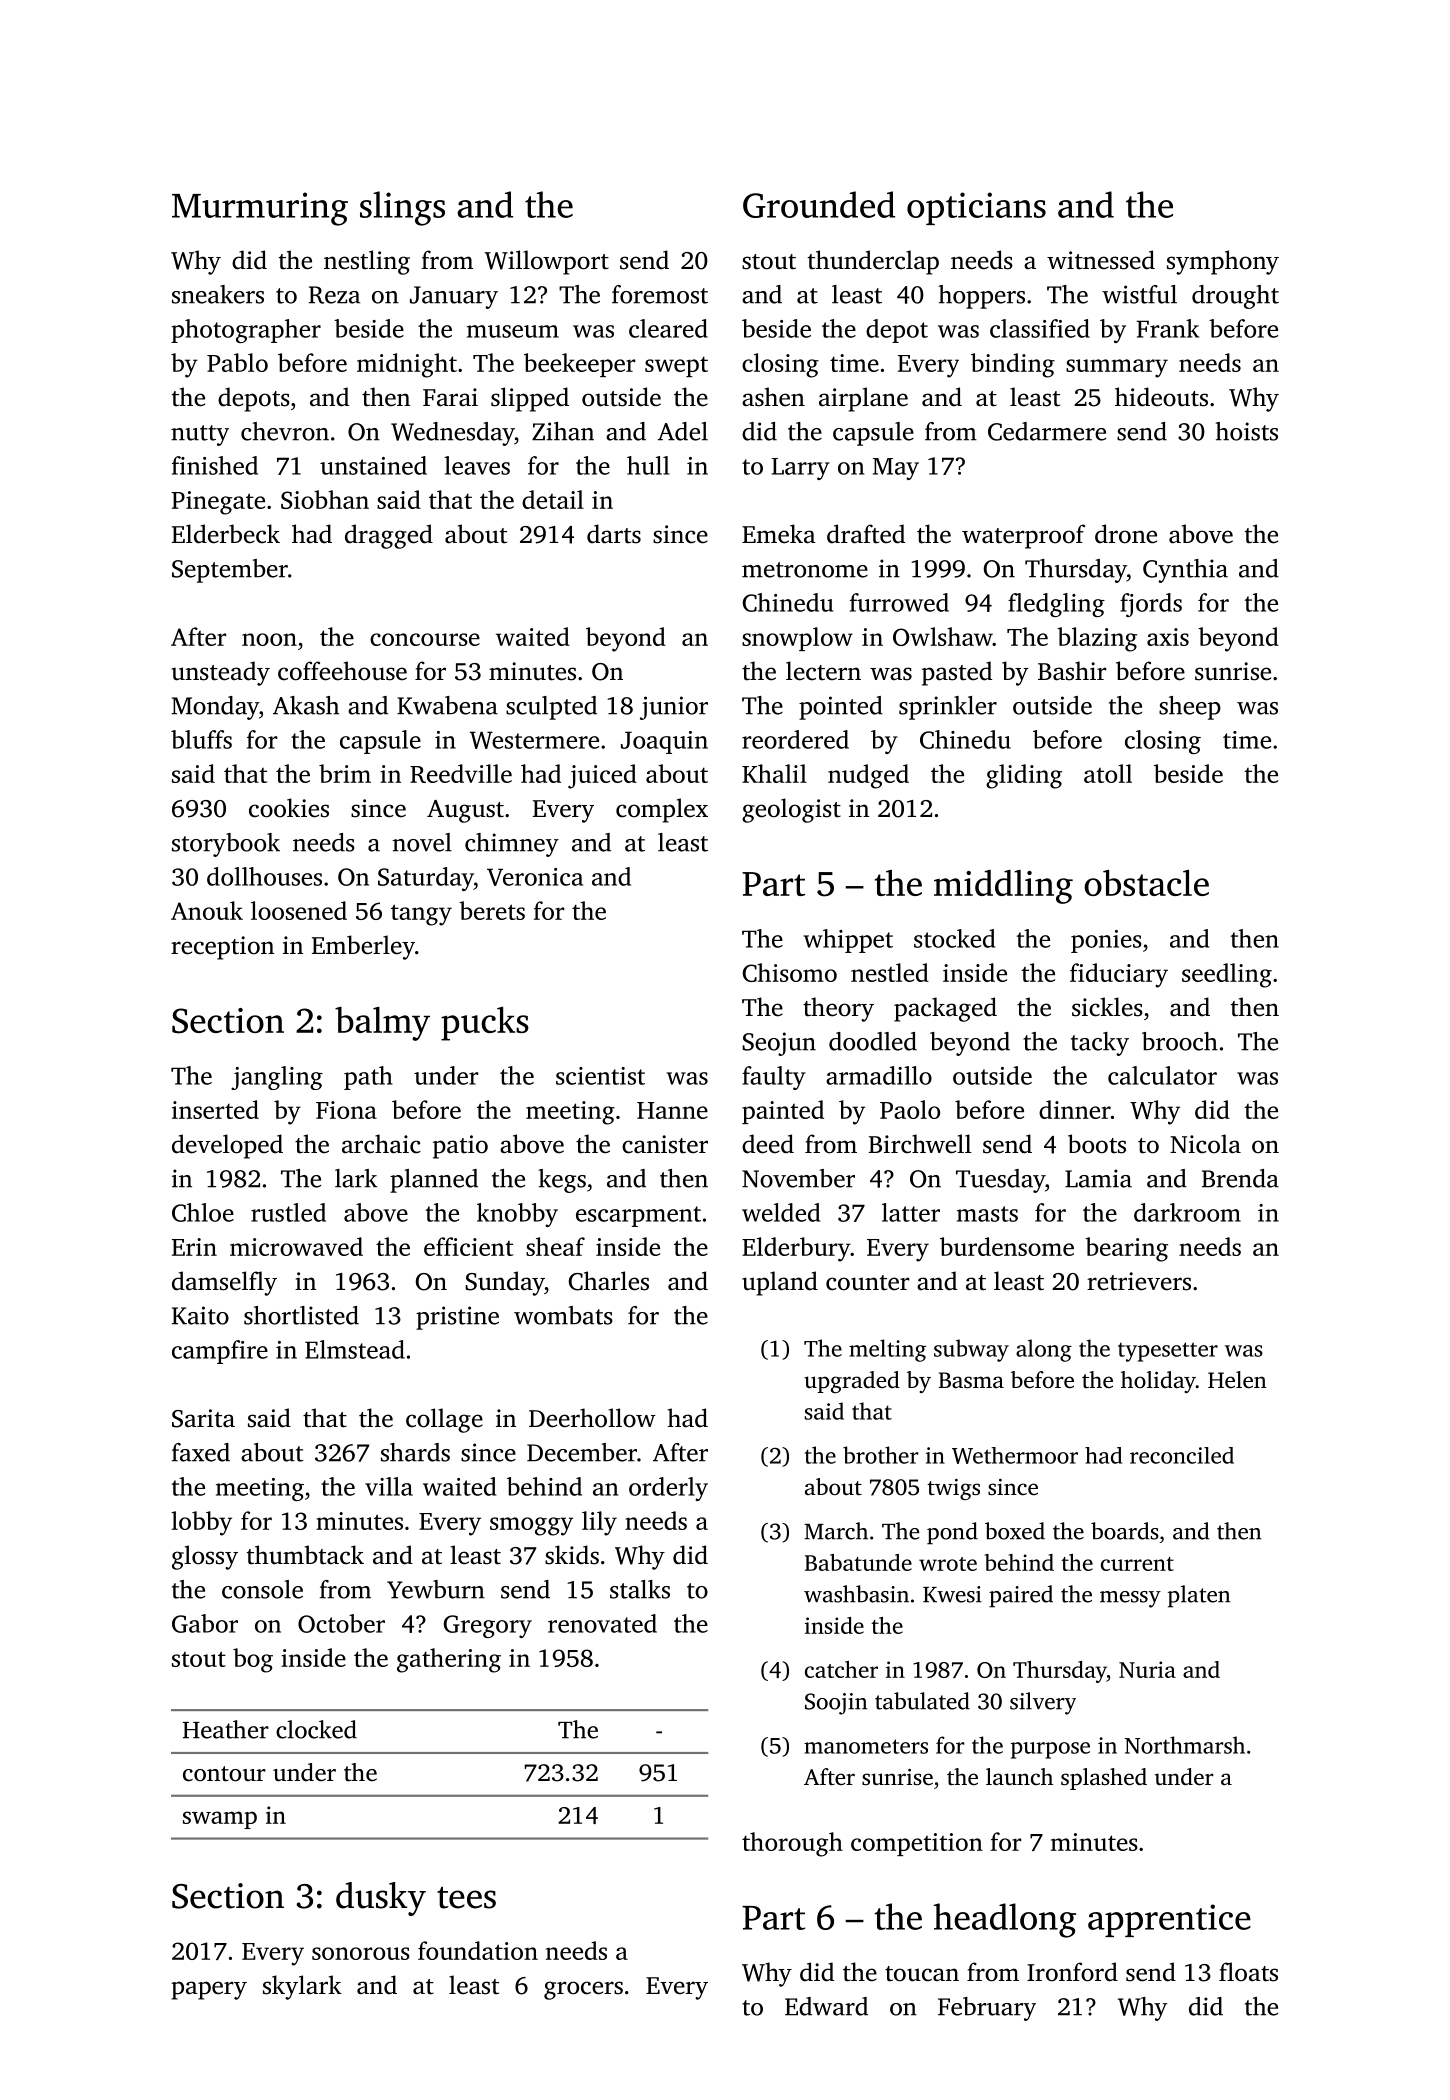 This document has height=2100, width=1450. Describe the element at coordinates (819, 204) in the document. I see `Grounded` at that location.
